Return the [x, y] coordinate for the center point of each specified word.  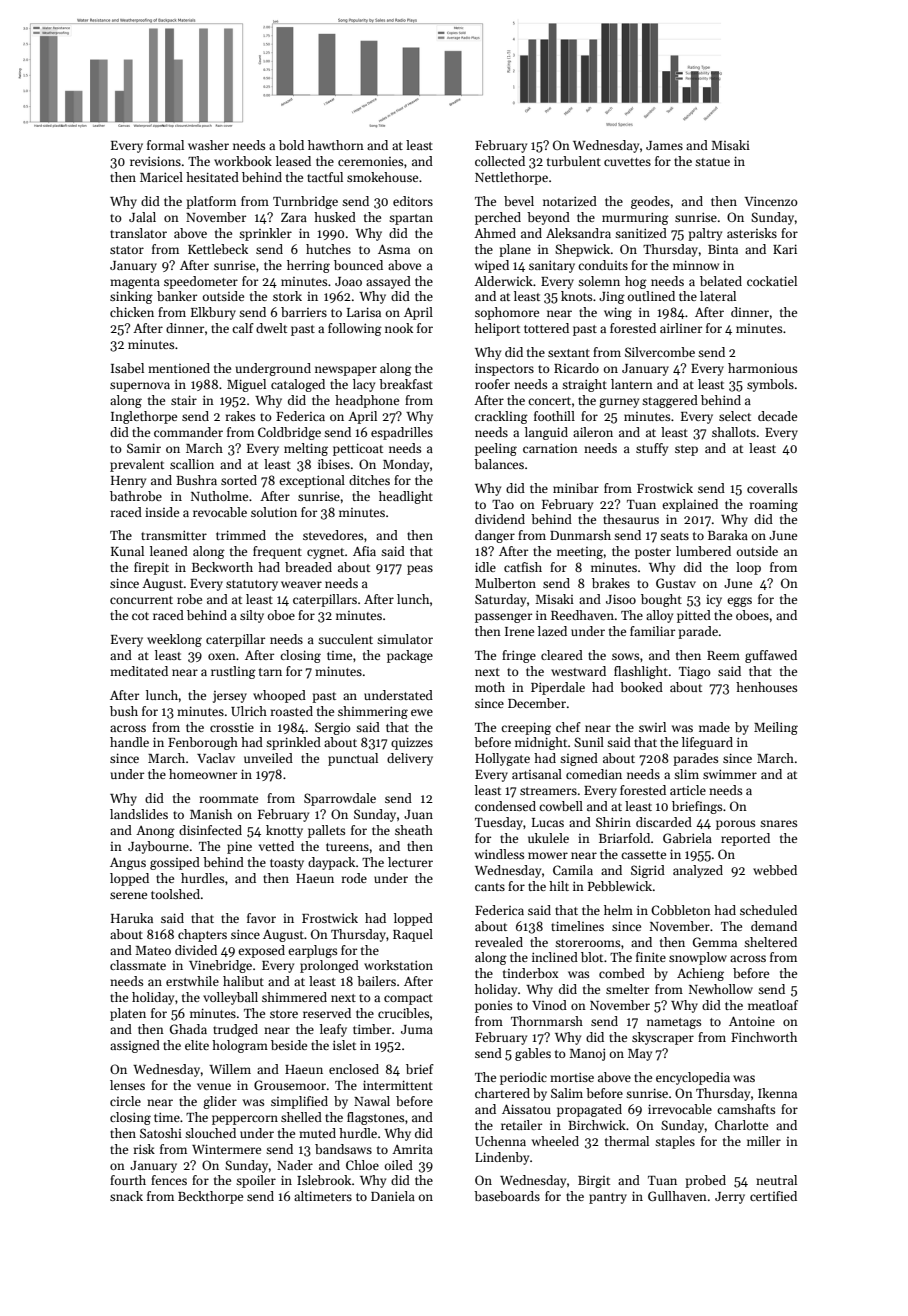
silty [252, 616]
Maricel [161, 177]
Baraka [728, 535]
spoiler [256, 1181]
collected [500, 161]
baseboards [507, 1196]
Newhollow [721, 989]
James [664, 145]
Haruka [132, 918]
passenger [503, 618]
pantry [608, 1198]
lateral [718, 296]
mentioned [179, 368]
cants [490, 887]
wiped [492, 266]
